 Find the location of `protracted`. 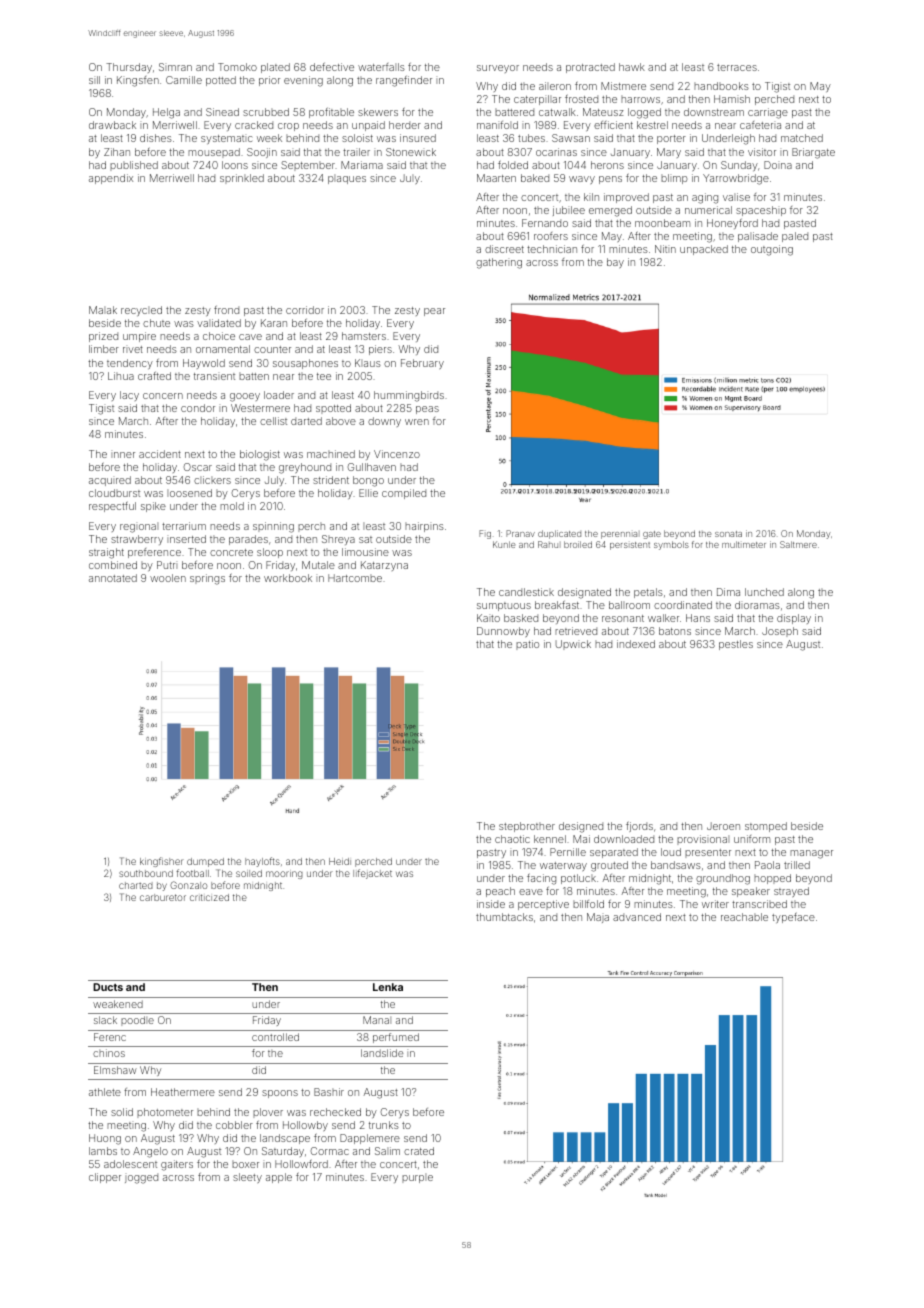

protracted is located at coordinates (590, 68).
